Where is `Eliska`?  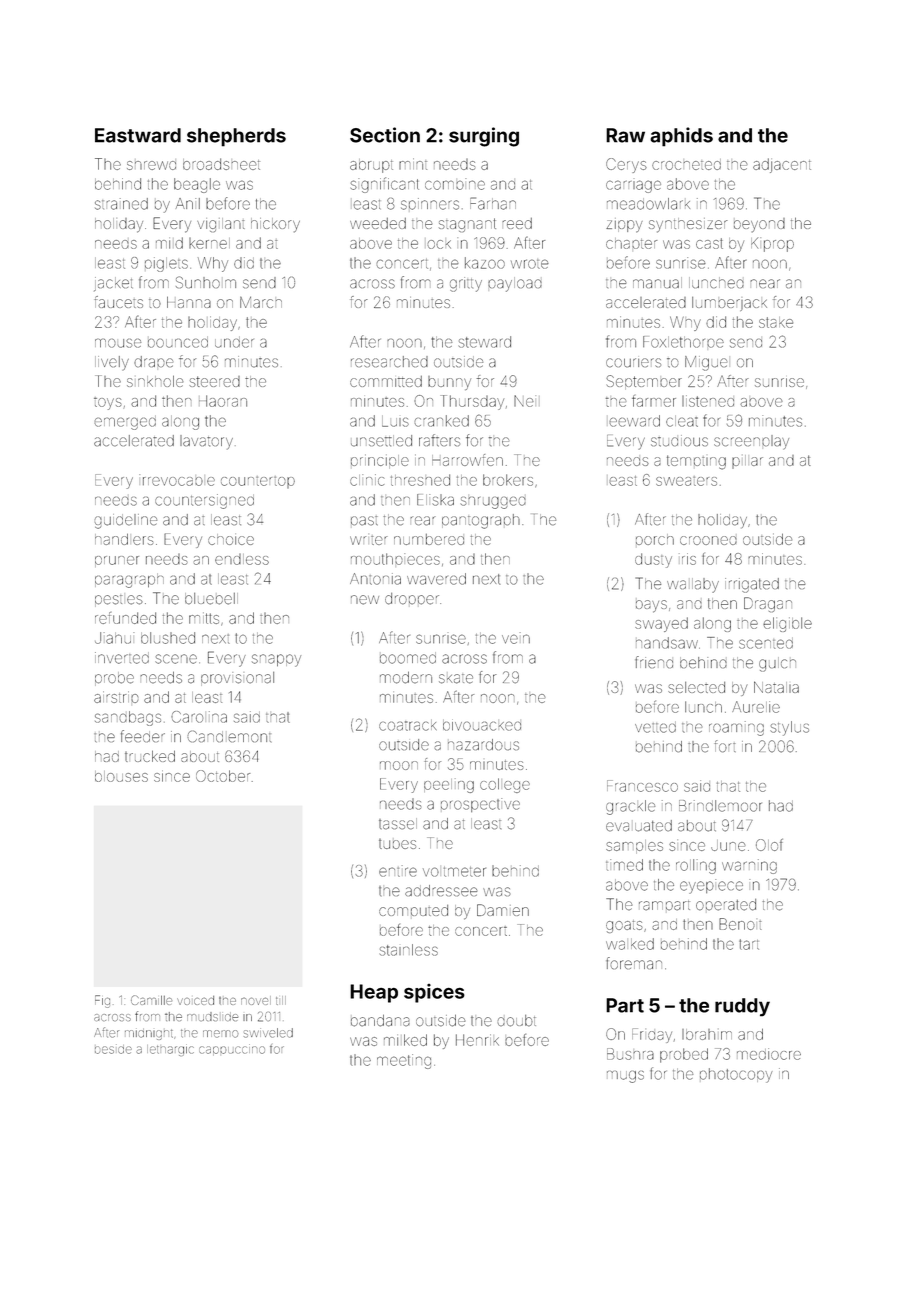
Eliska is located at coordinates (435, 500).
